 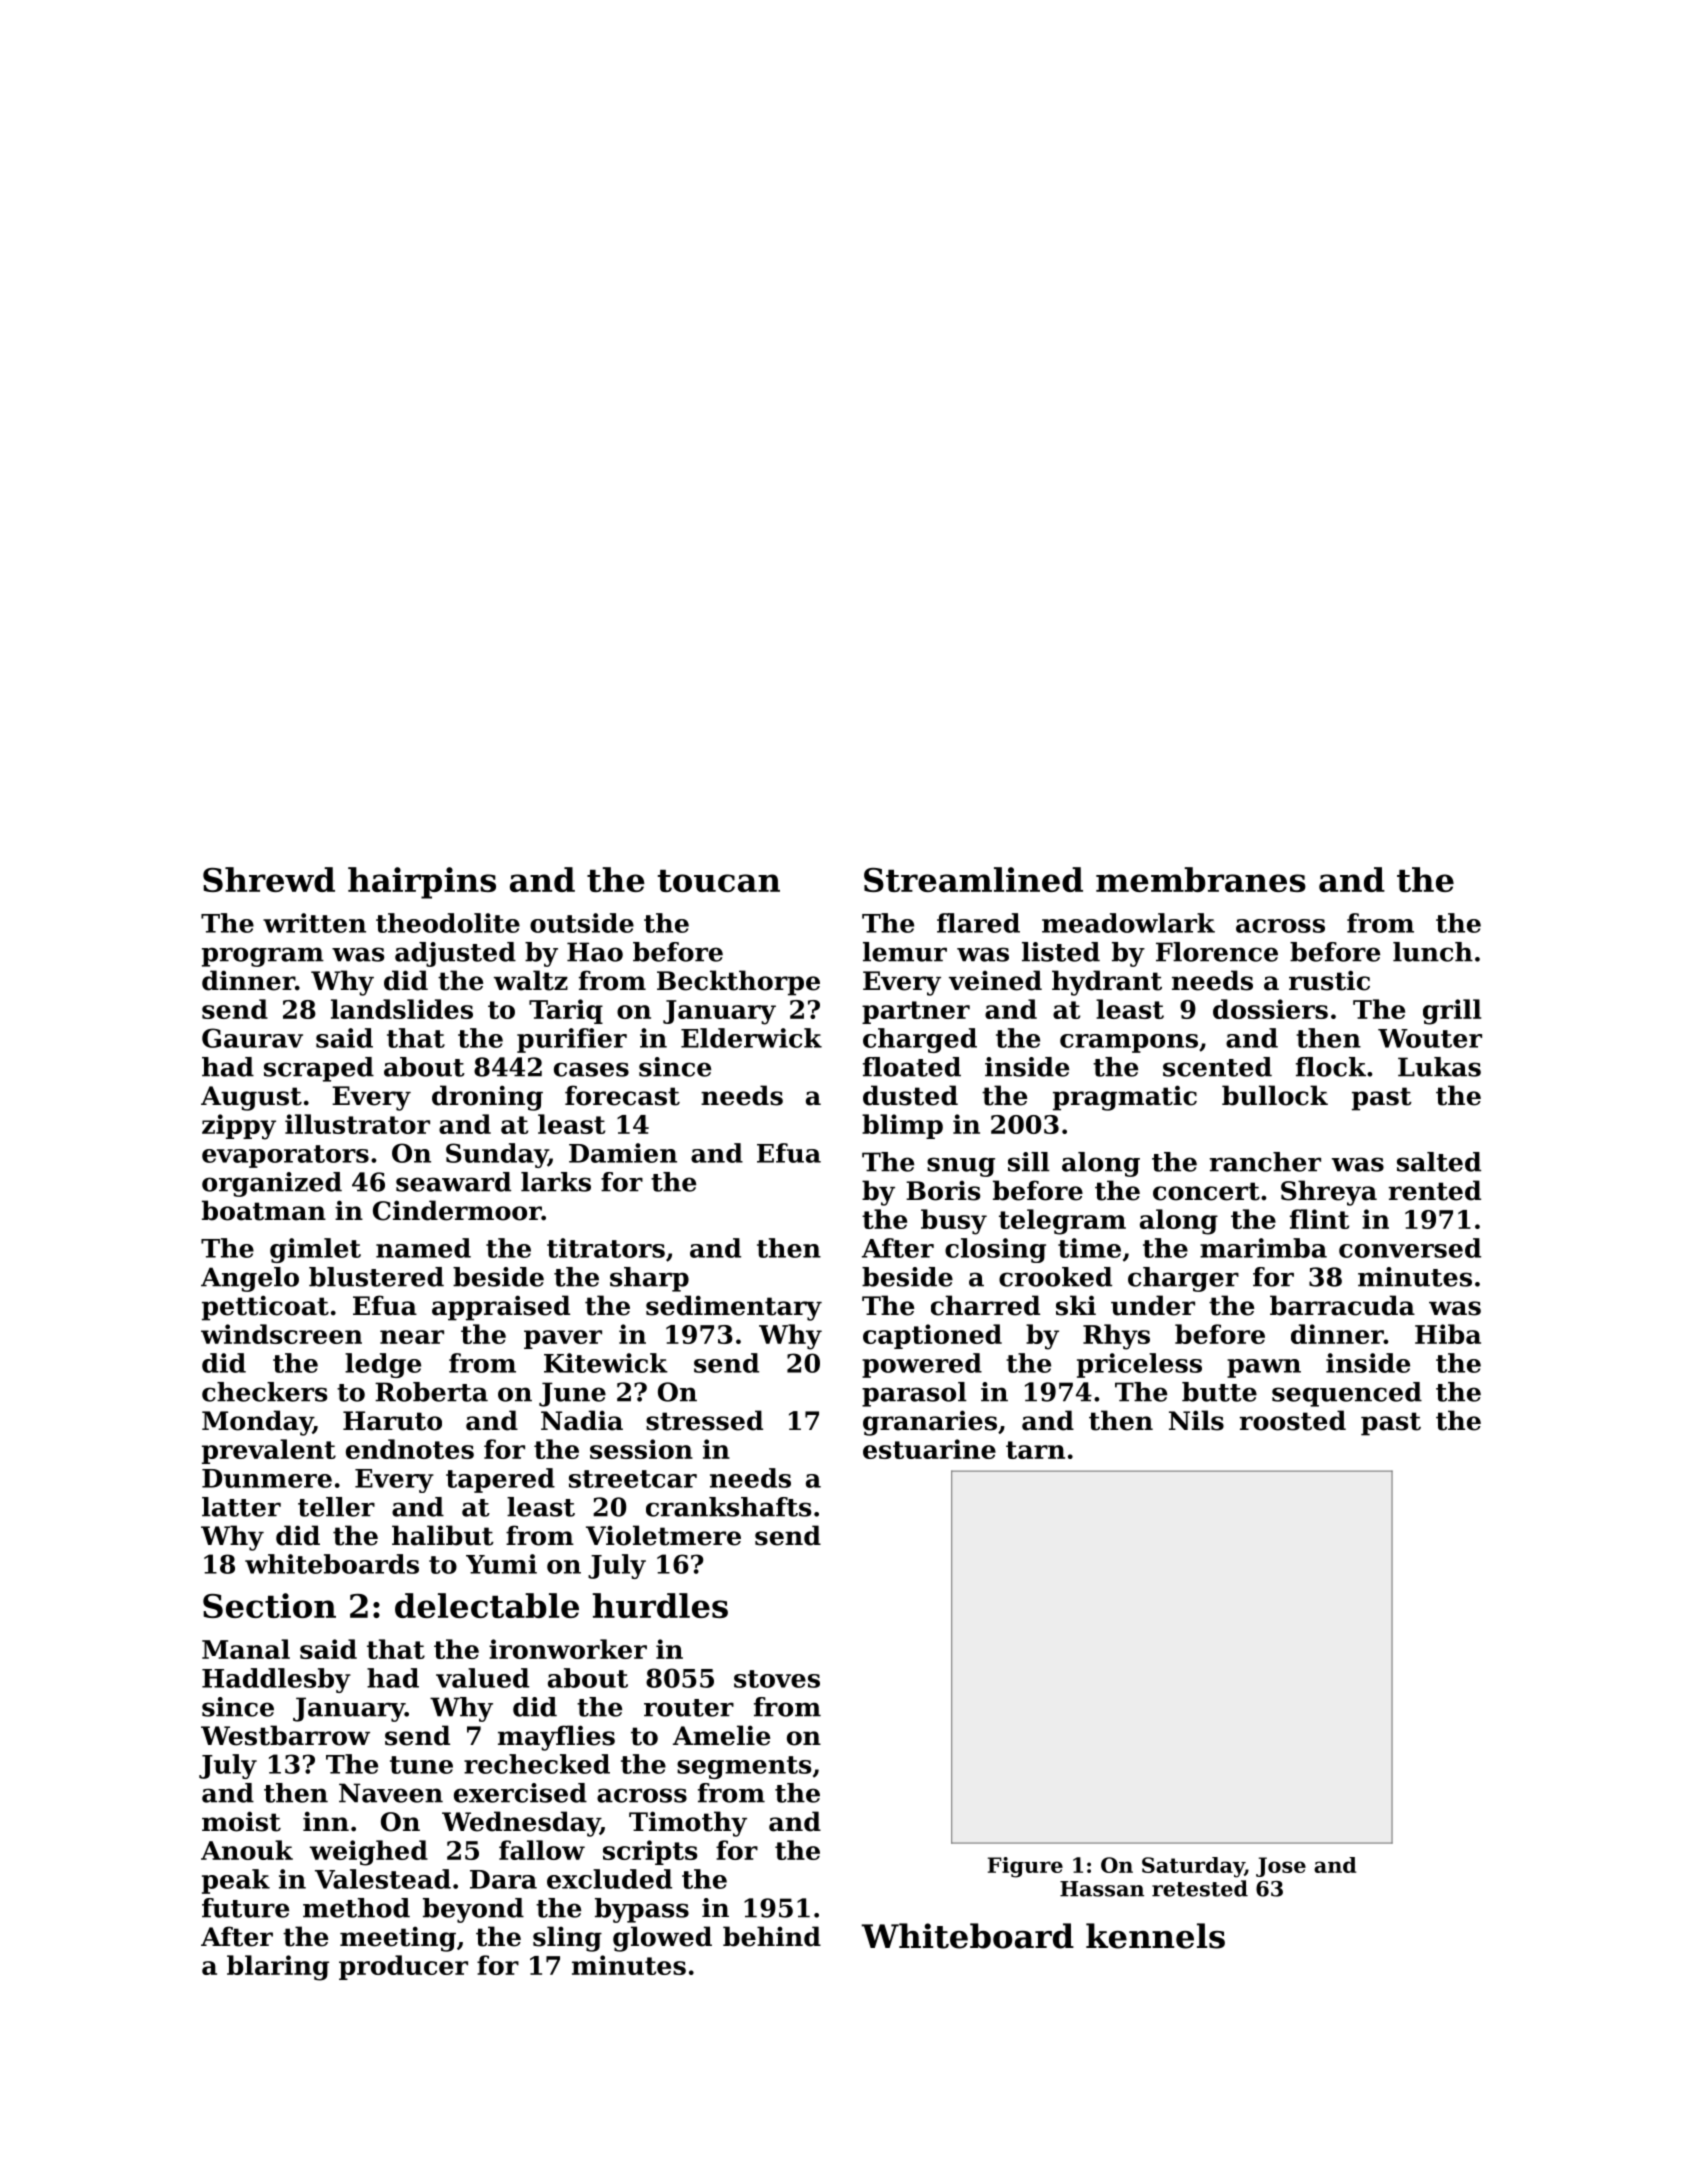 What do you see at coordinates (1196, 1420) in the screenshot?
I see `Nils` at bounding box center [1196, 1420].
